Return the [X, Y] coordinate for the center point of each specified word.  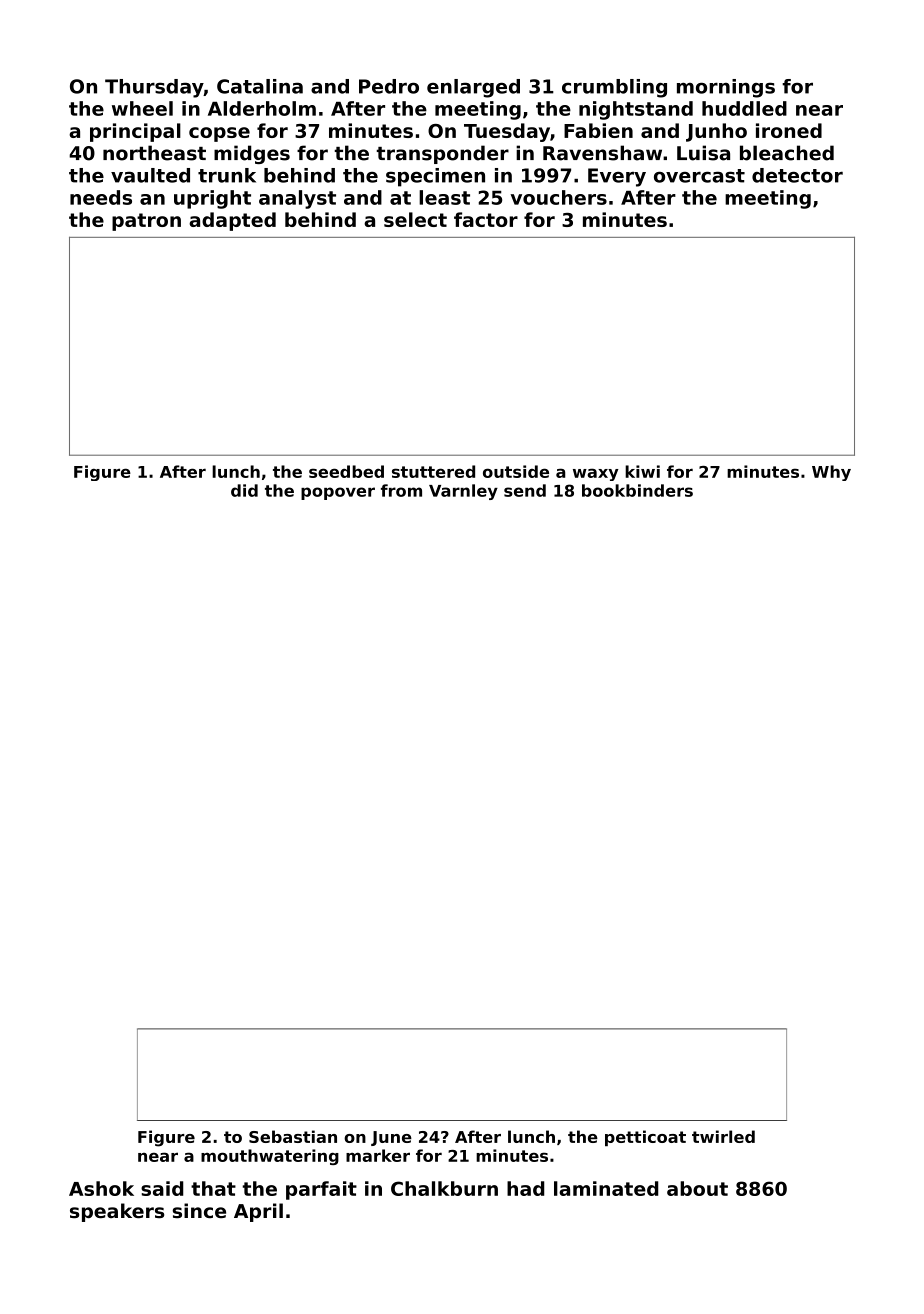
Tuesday [507, 132]
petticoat [645, 1138]
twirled [723, 1136]
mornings [726, 88]
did [244, 490]
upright [212, 199]
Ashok [101, 1188]
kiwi [642, 471]
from [401, 490]
